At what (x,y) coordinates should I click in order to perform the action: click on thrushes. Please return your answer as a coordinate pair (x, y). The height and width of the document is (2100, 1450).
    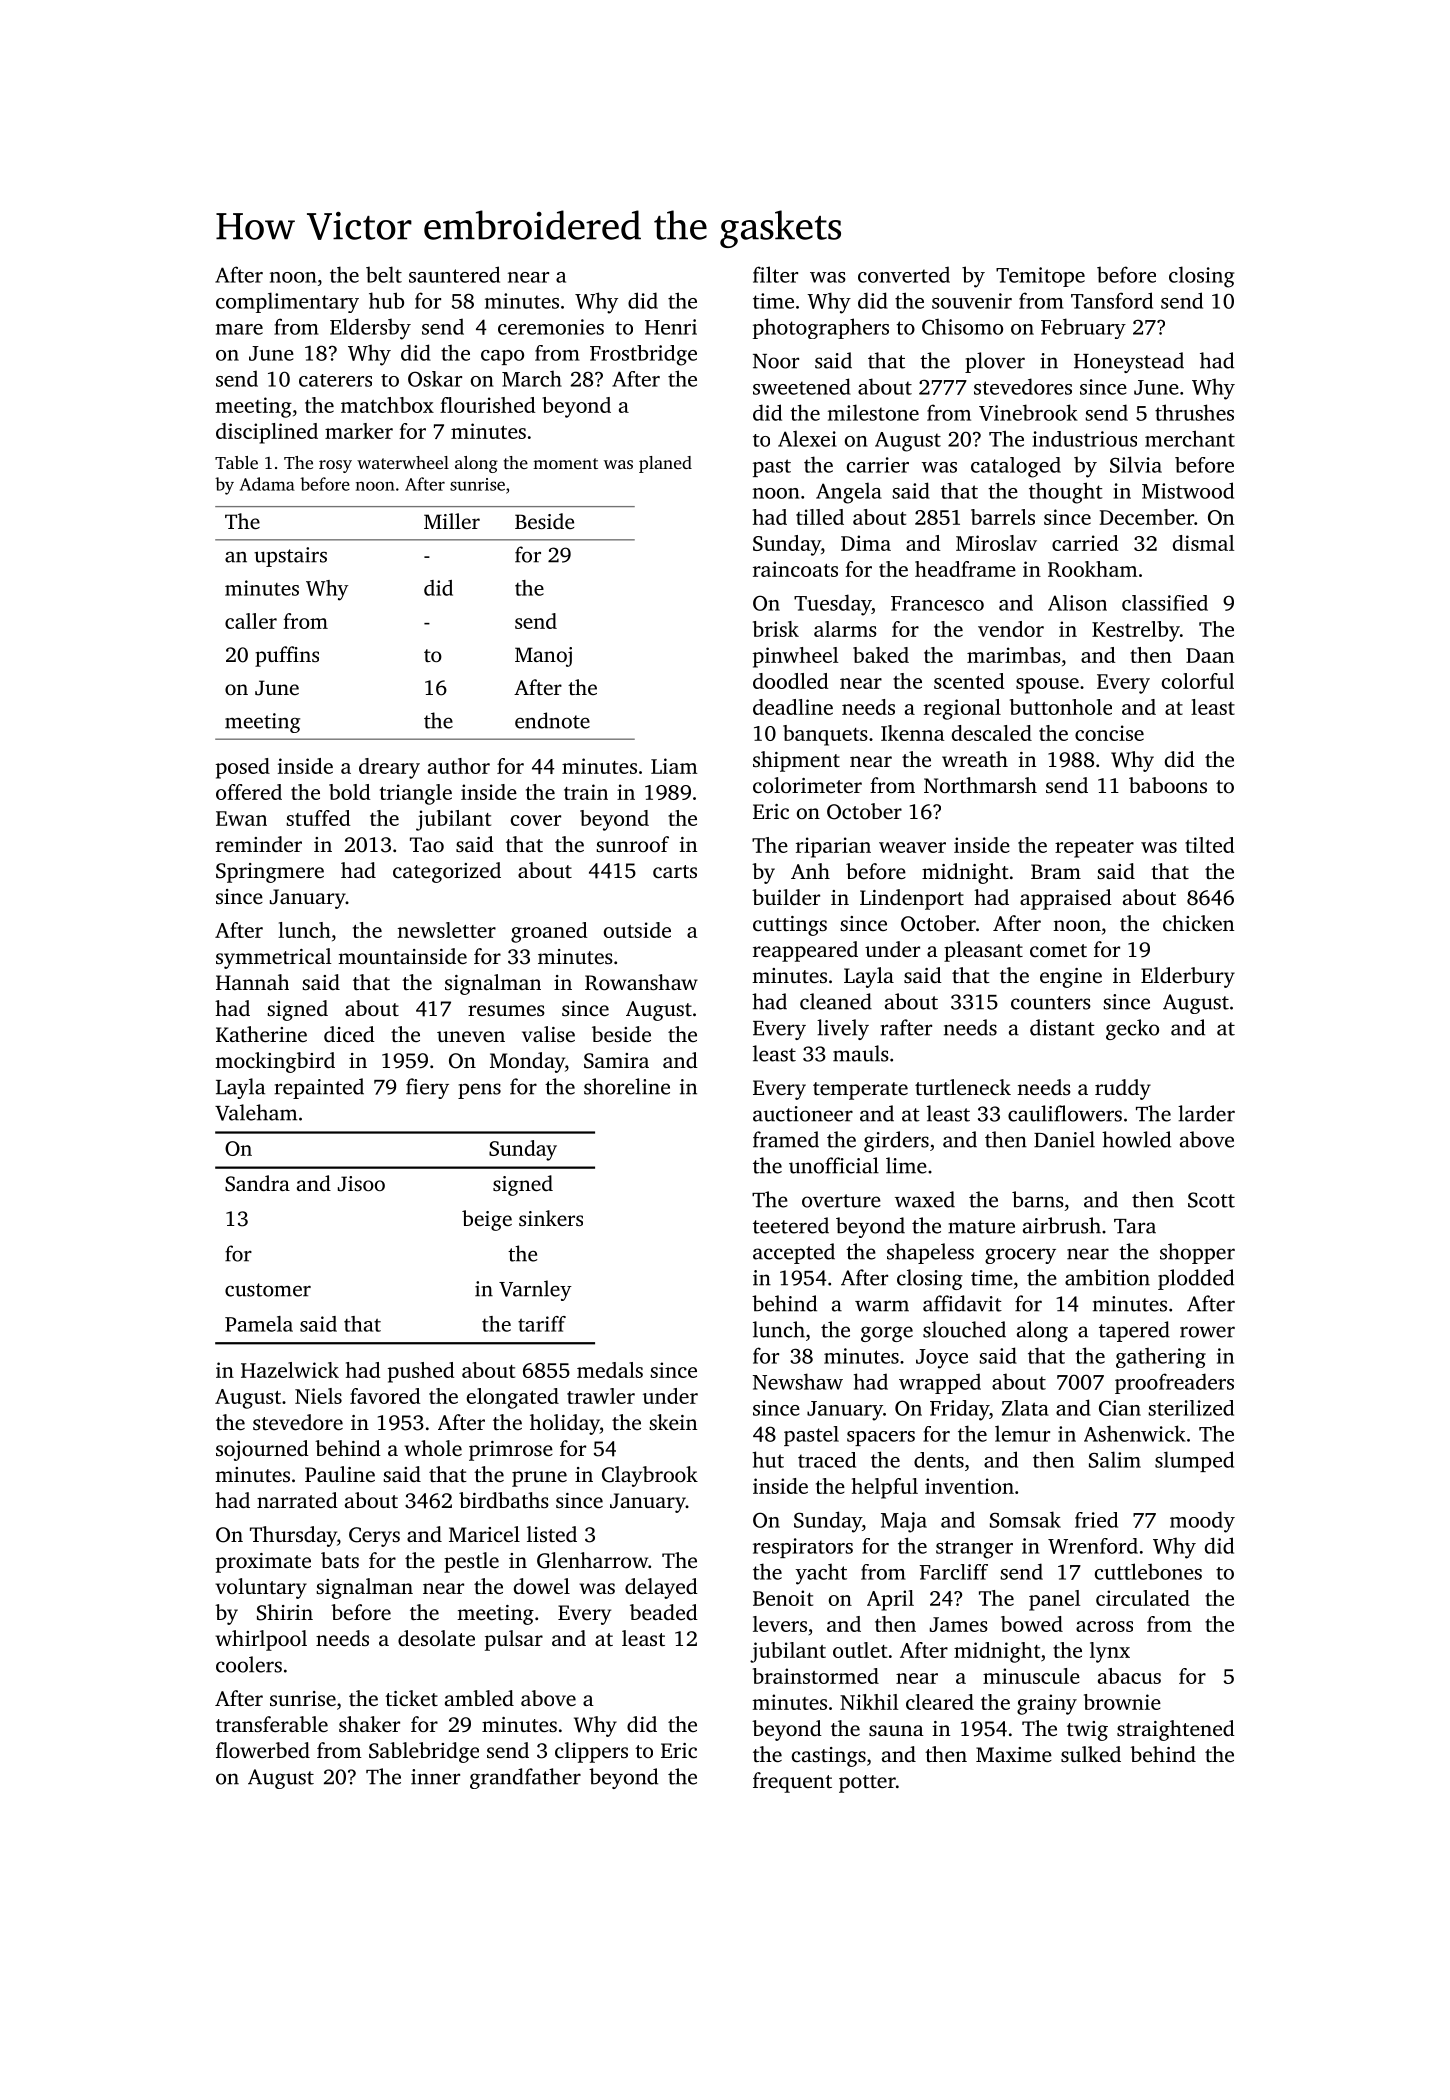
    Looking at the image, I should click on (1194, 412).
